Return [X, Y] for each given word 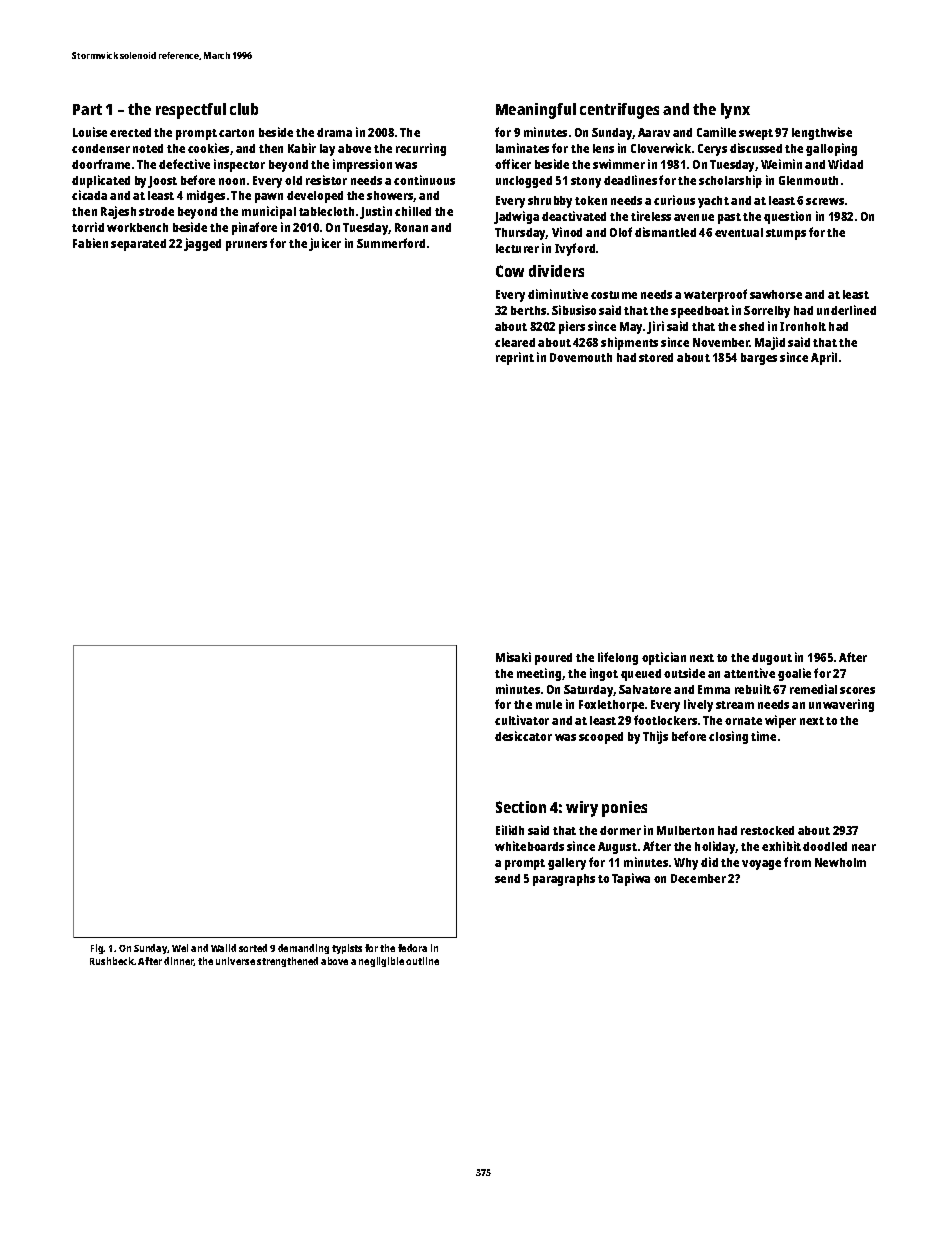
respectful [191, 111]
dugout [772, 659]
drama [334, 132]
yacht [713, 202]
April [824, 358]
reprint [515, 358]
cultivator [522, 720]
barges [759, 359]
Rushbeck [112, 961]
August [617, 848]
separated [138, 245]
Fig [97, 949]
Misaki [513, 657]
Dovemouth [581, 357]
